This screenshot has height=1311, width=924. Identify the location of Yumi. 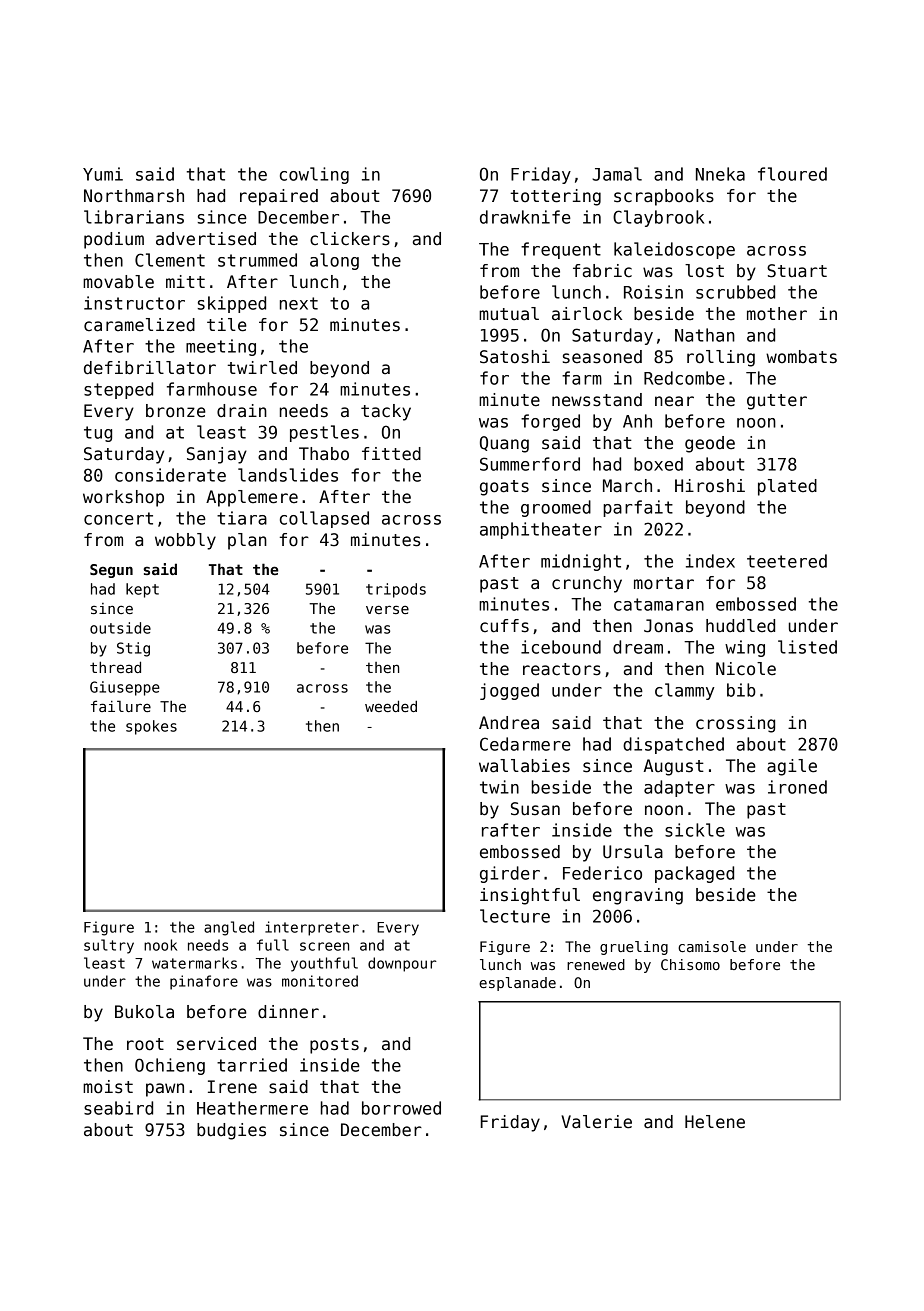
(103, 174).
